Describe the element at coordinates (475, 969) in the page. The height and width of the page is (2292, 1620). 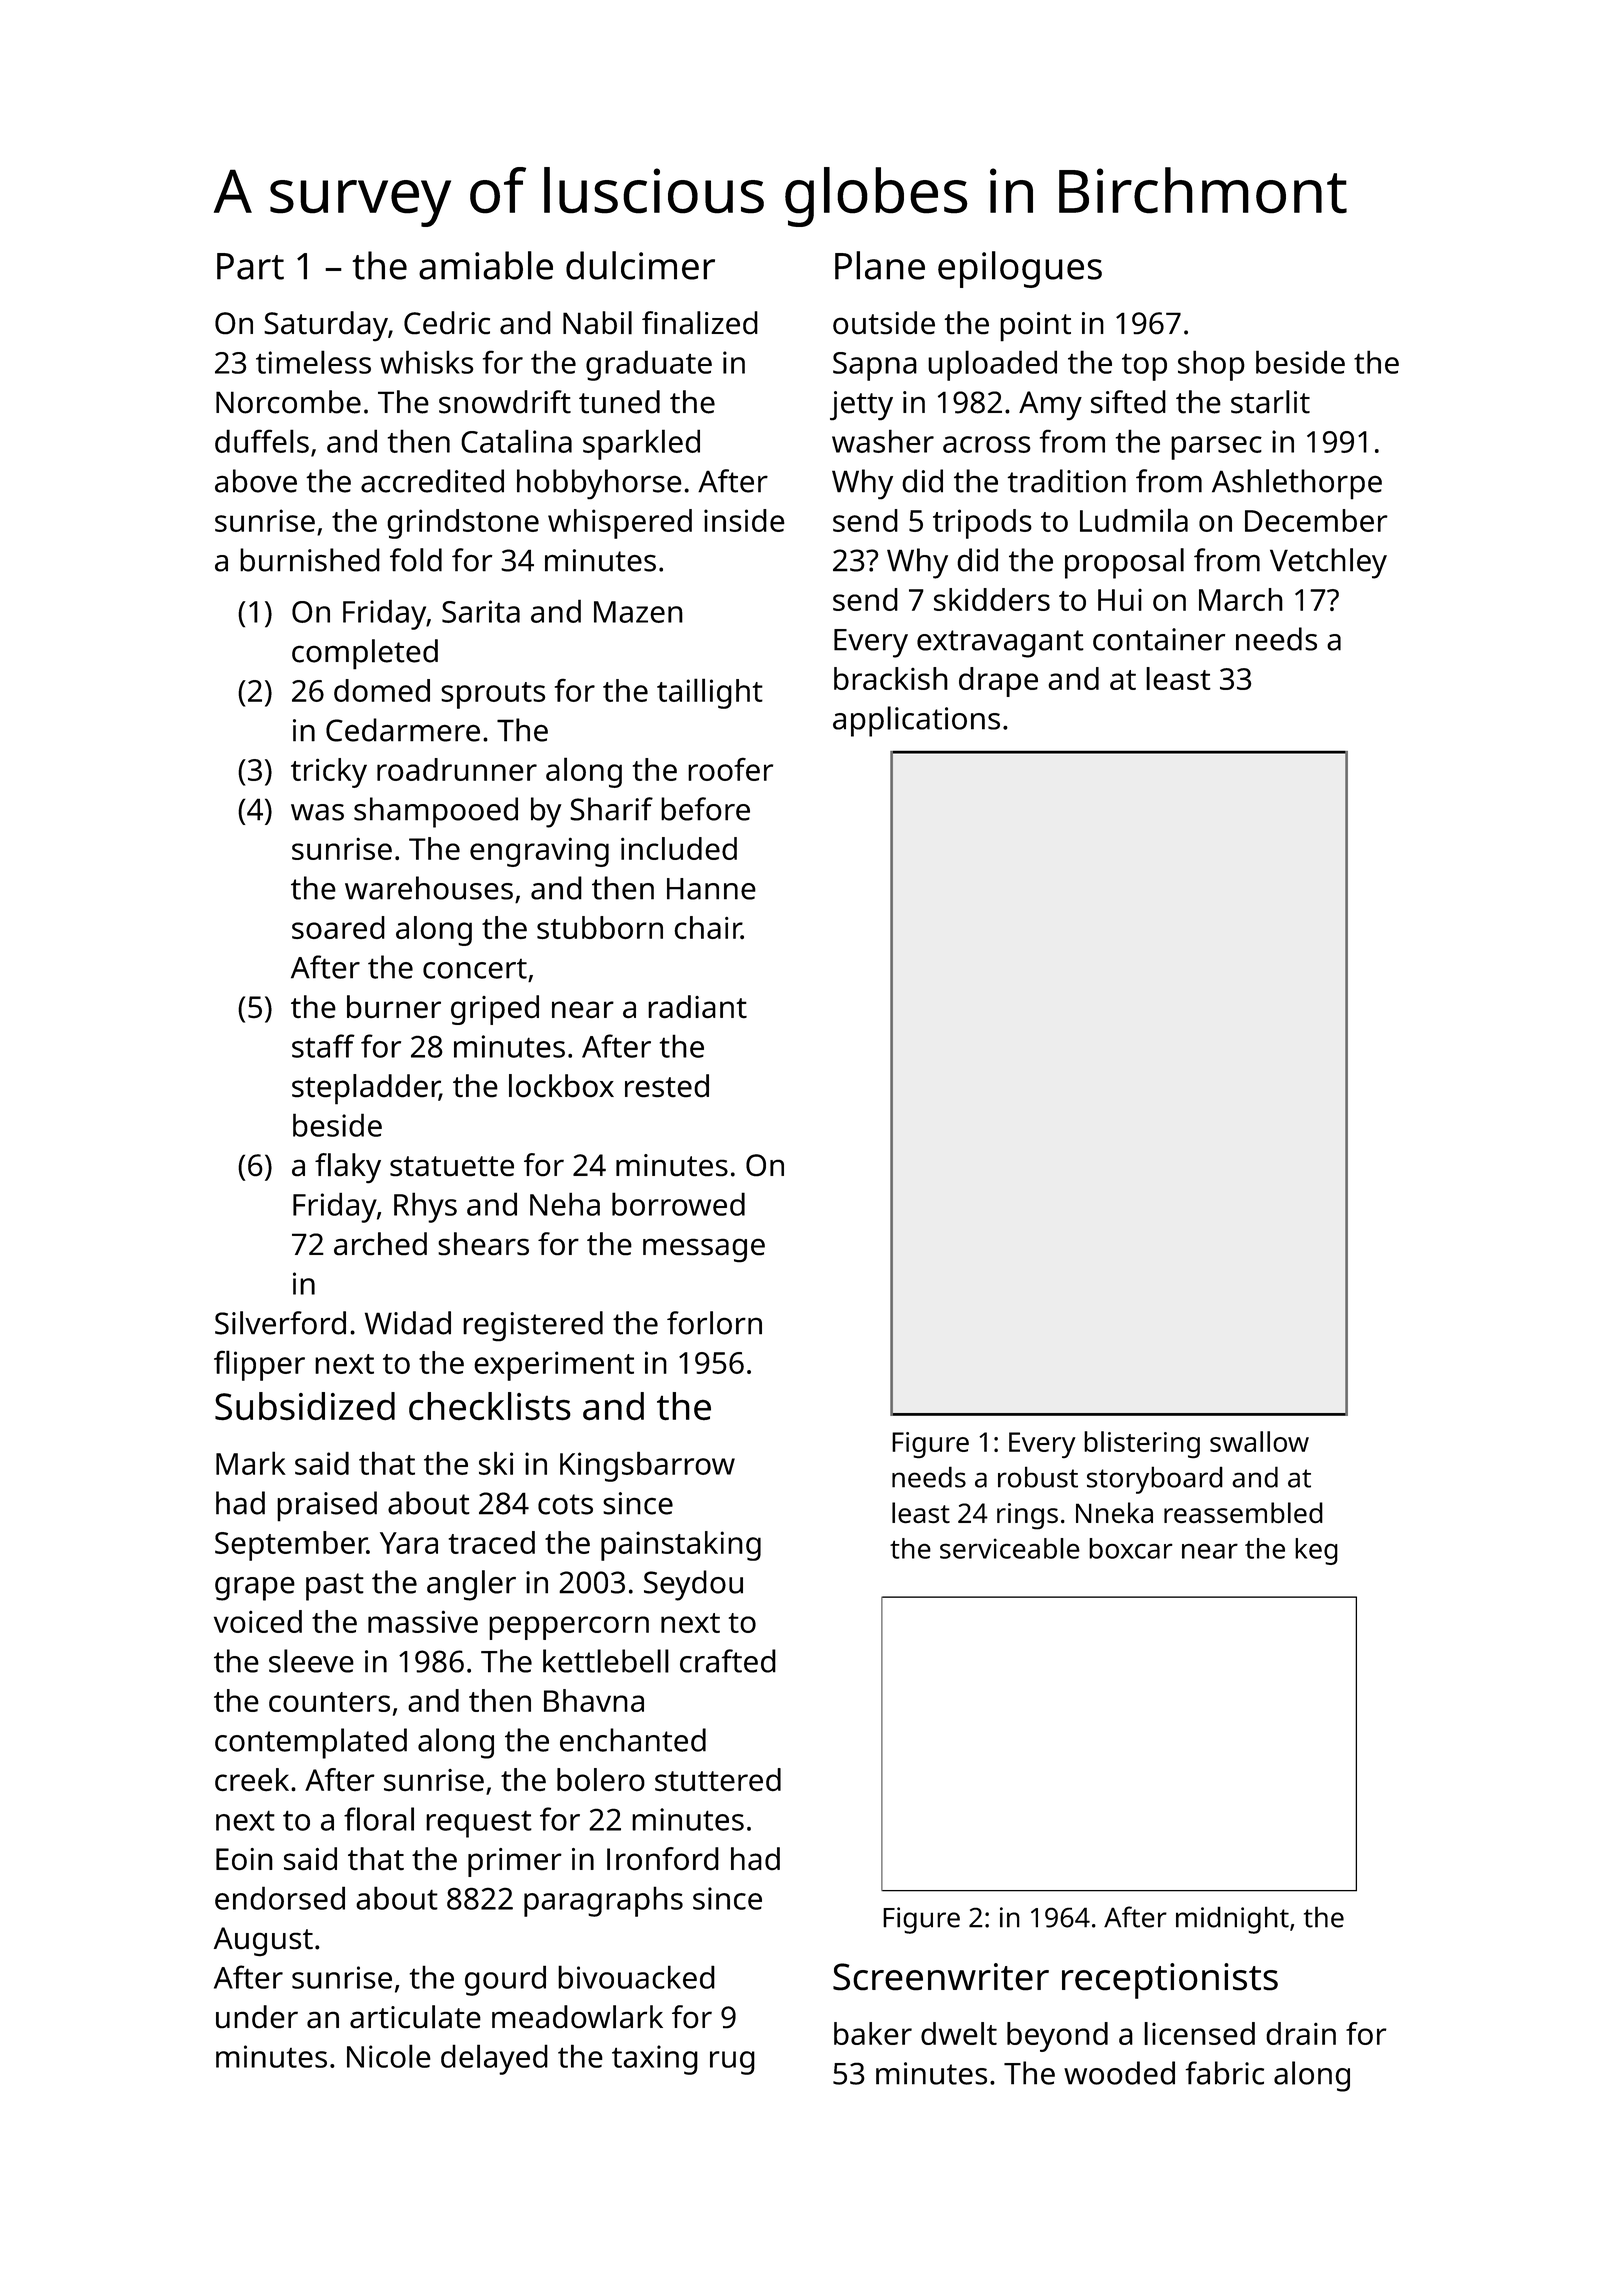
I see `concert` at that location.
